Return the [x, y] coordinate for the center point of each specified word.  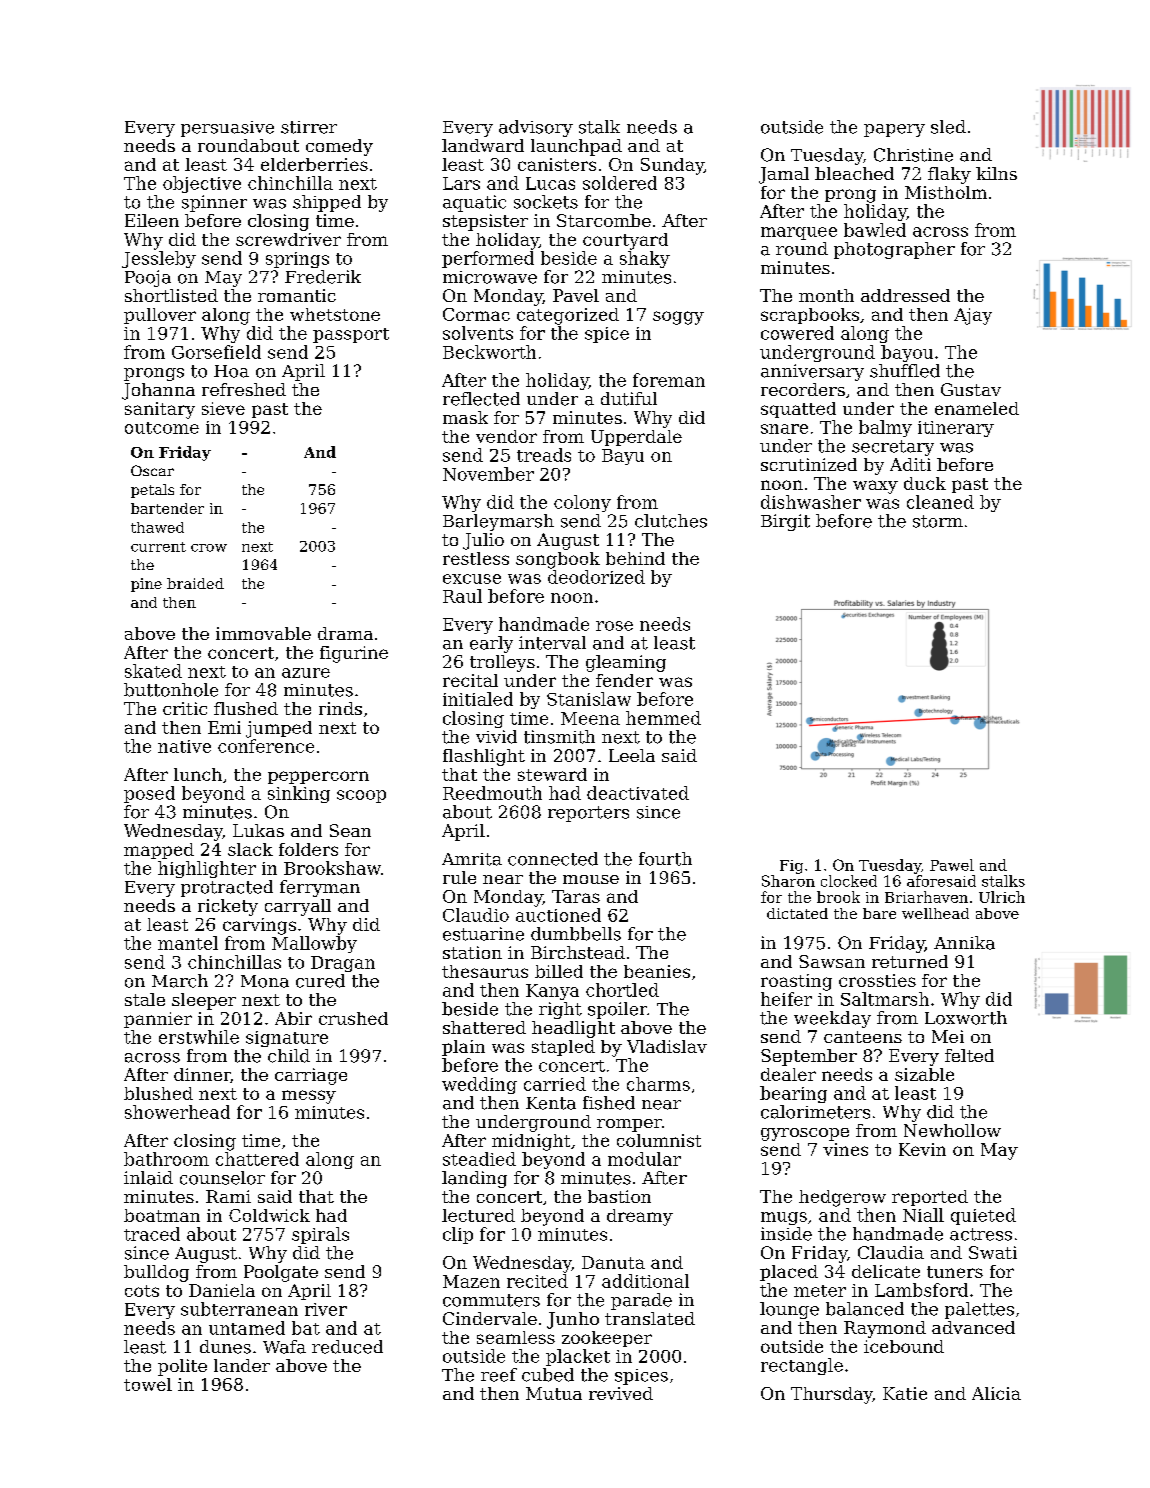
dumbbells [576, 934]
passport [351, 335]
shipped [327, 203]
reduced [347, 1347]
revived [621, 1393]
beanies [657, 971]
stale [145, 999]
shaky [645, 259]
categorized [568, 316]
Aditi [910, 464]
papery [894, 130]
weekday [832, 1019]
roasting [796, 982]
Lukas [258, 830]
